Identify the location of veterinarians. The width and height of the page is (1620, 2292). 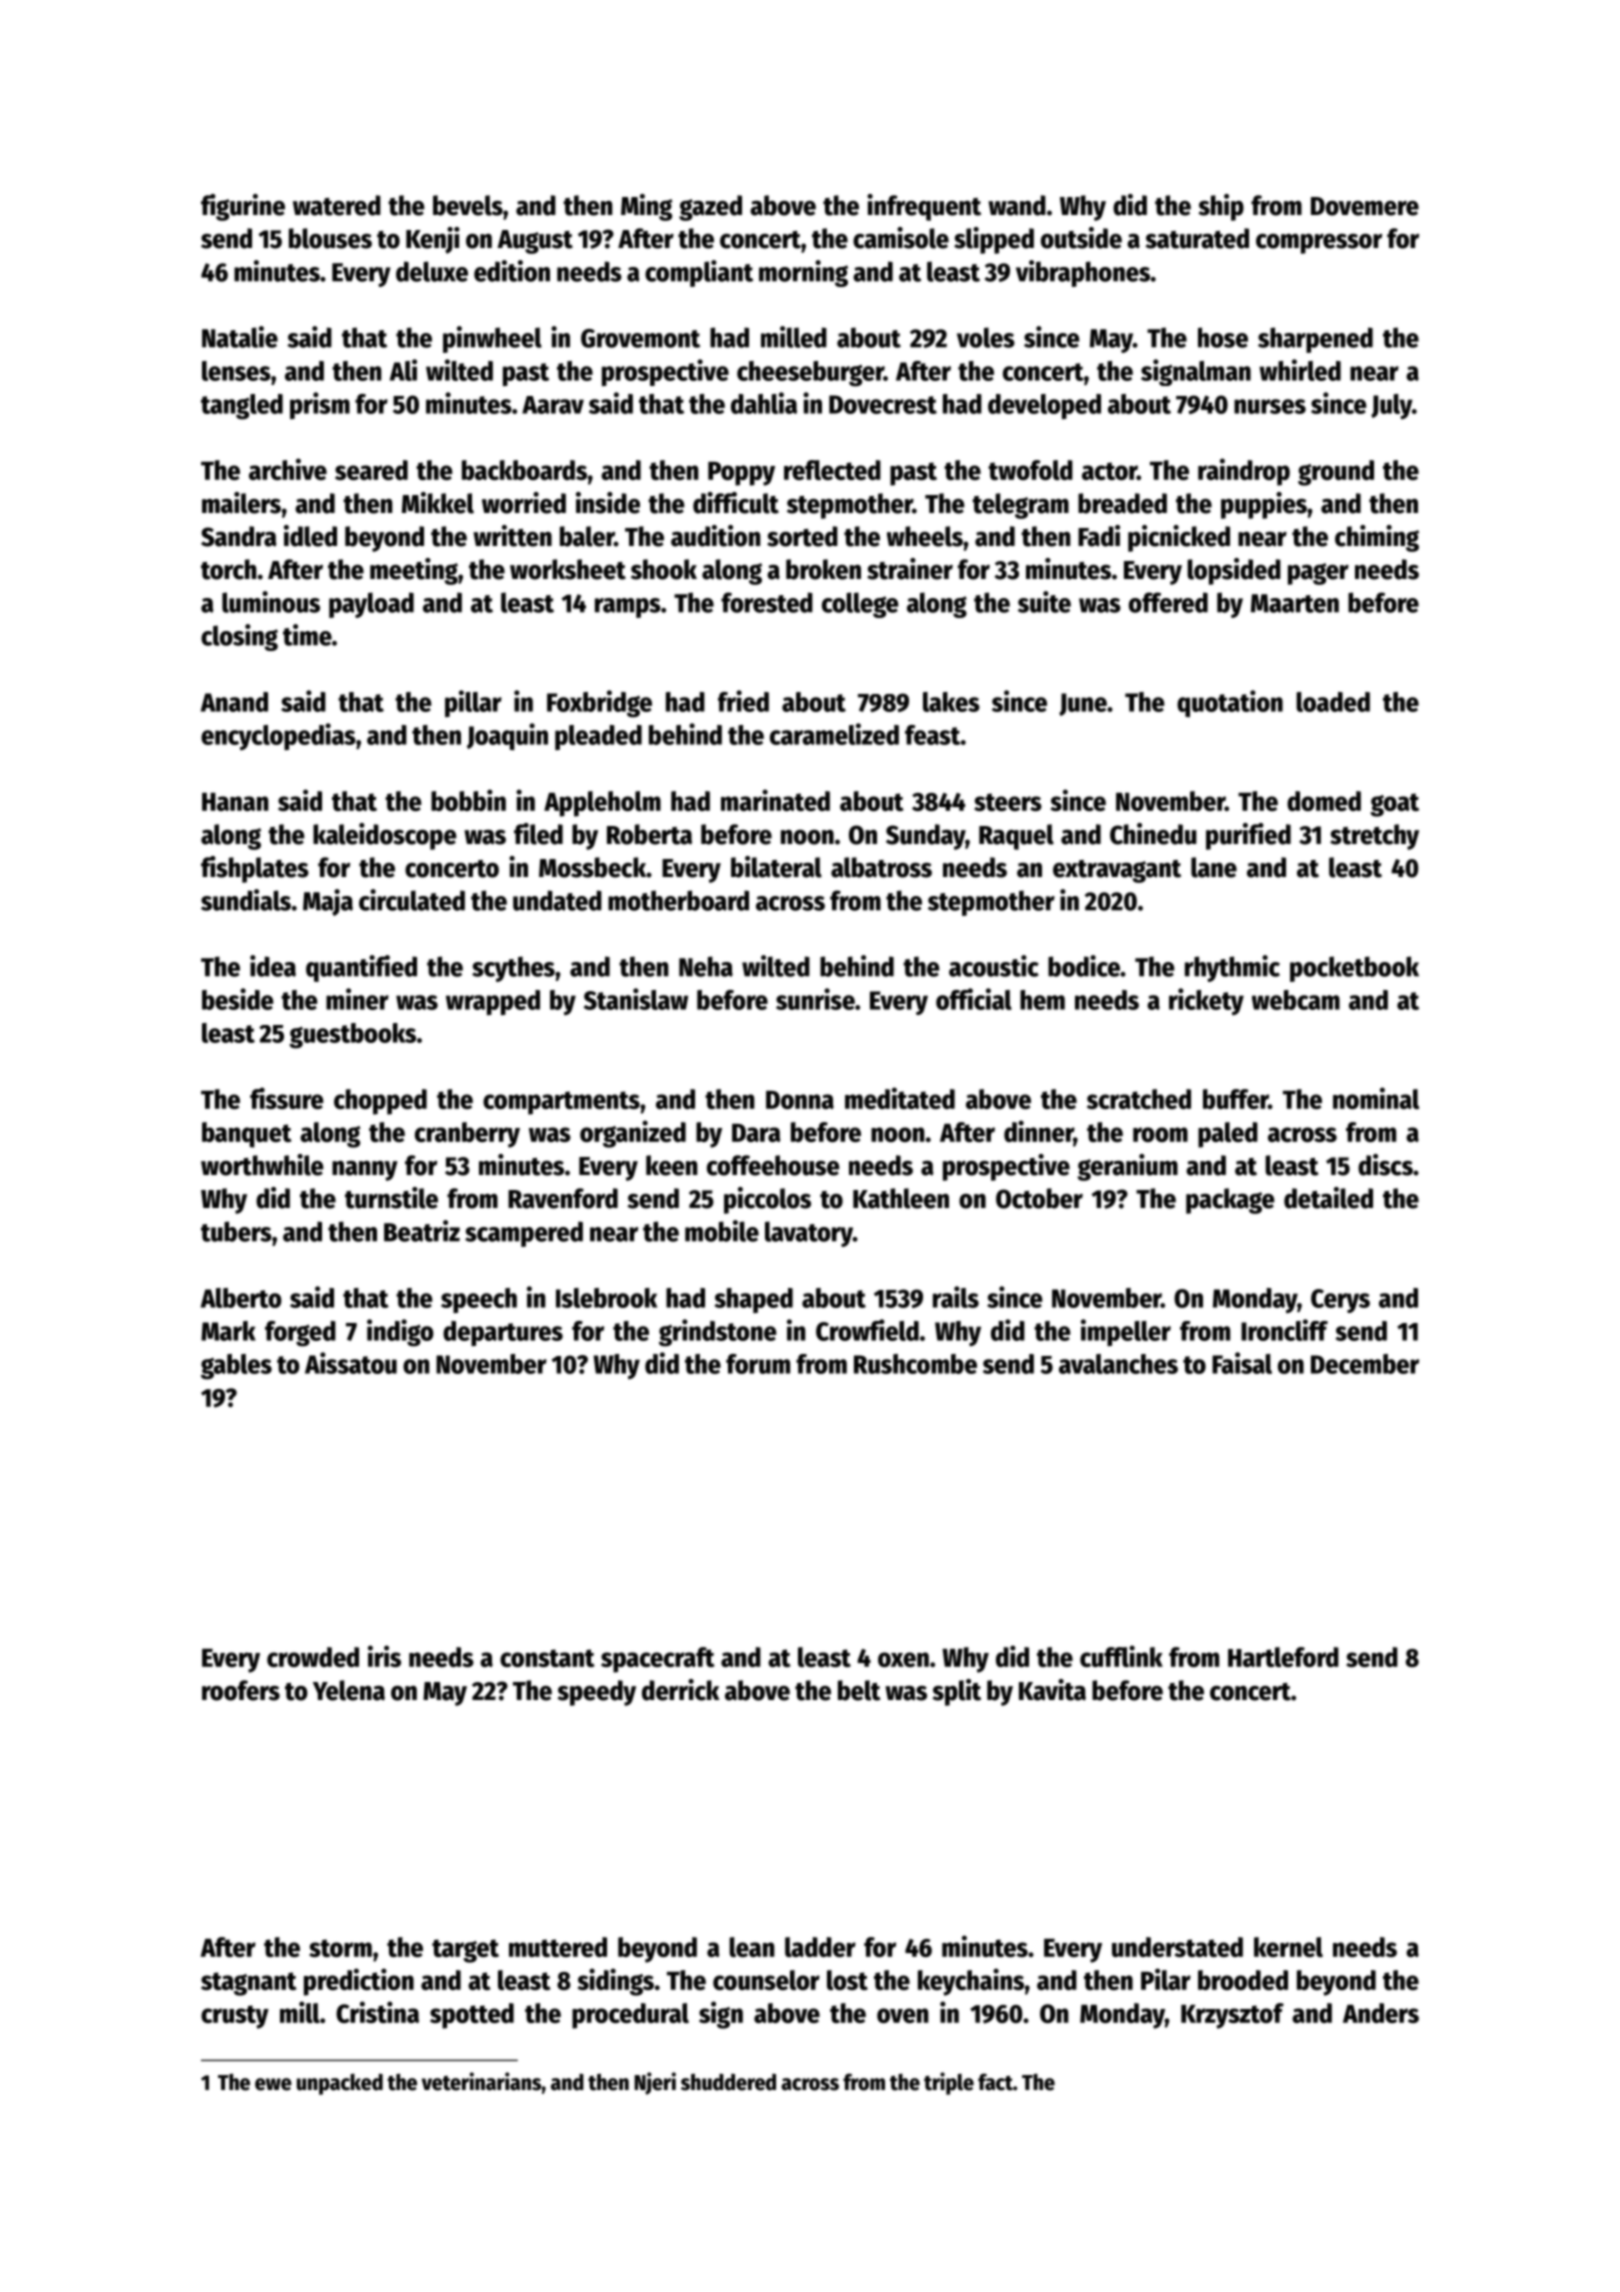
(481, 2081).
